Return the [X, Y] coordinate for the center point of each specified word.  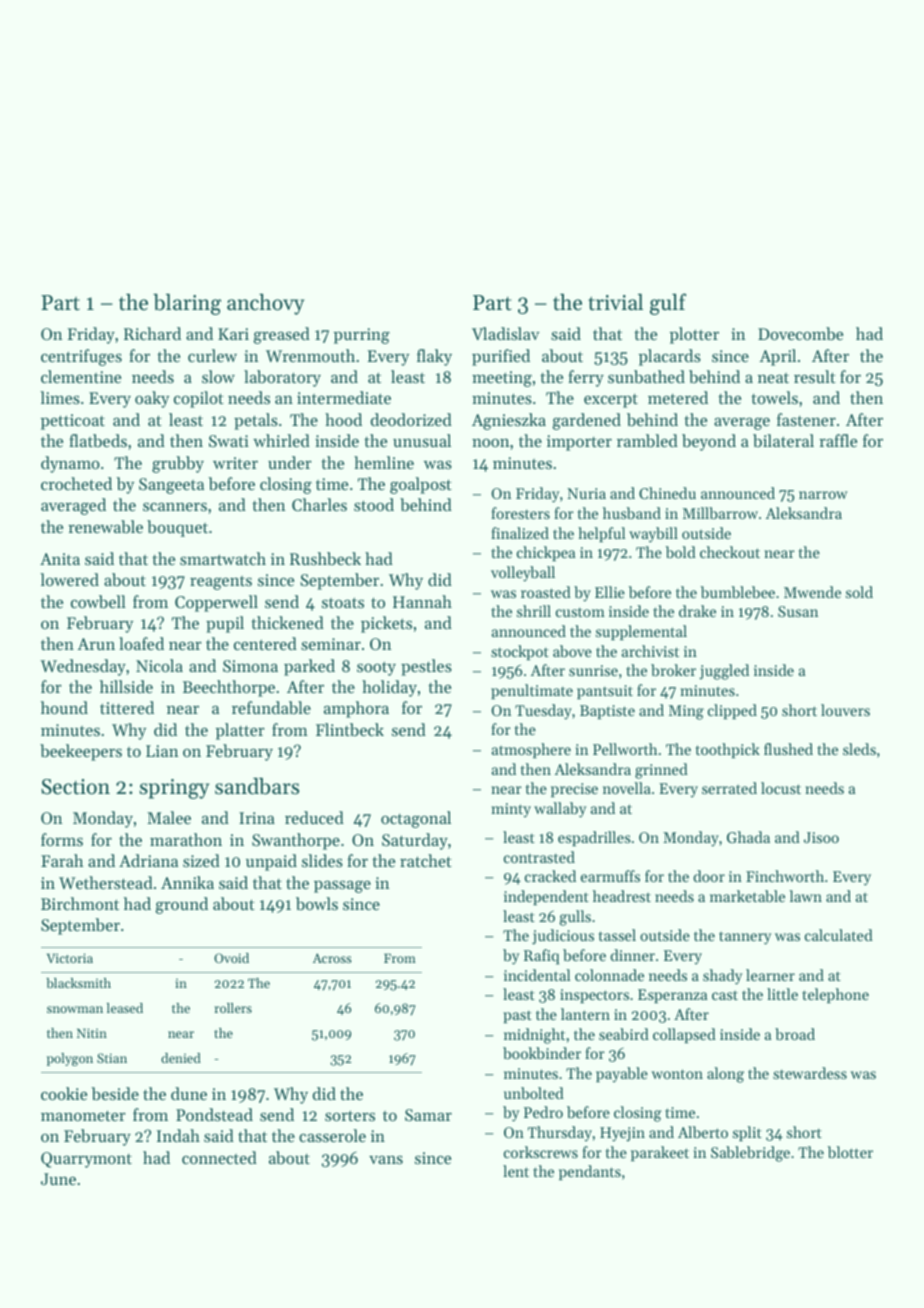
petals [256, 421]
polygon [70, 1059]
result [815, 376]
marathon [186, 839]
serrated [729, 788]
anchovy [265, 304]
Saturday [415, 841]
